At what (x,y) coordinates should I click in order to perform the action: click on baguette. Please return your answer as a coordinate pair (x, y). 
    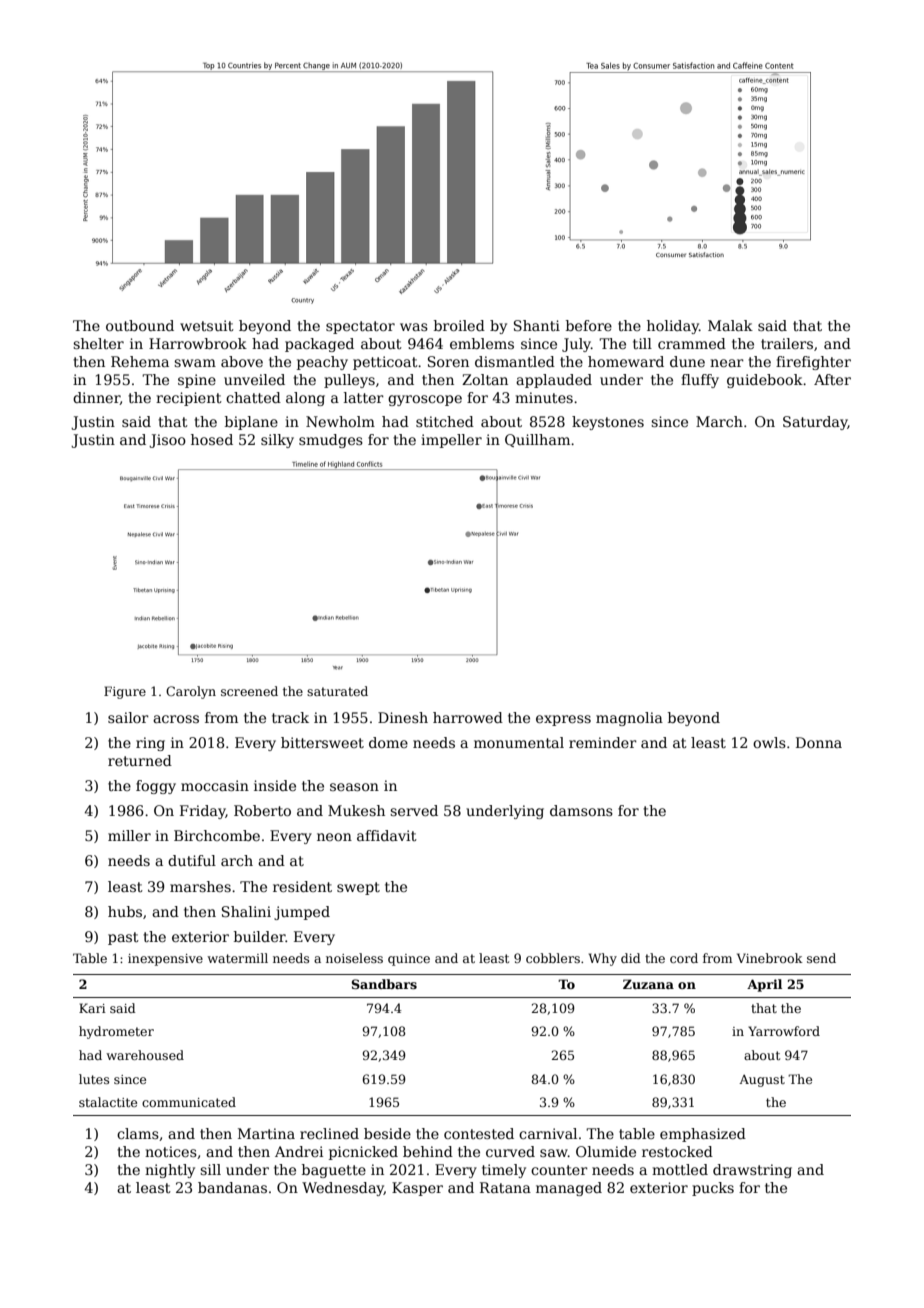
    Looking at the image, I should click on (334, 1171).
